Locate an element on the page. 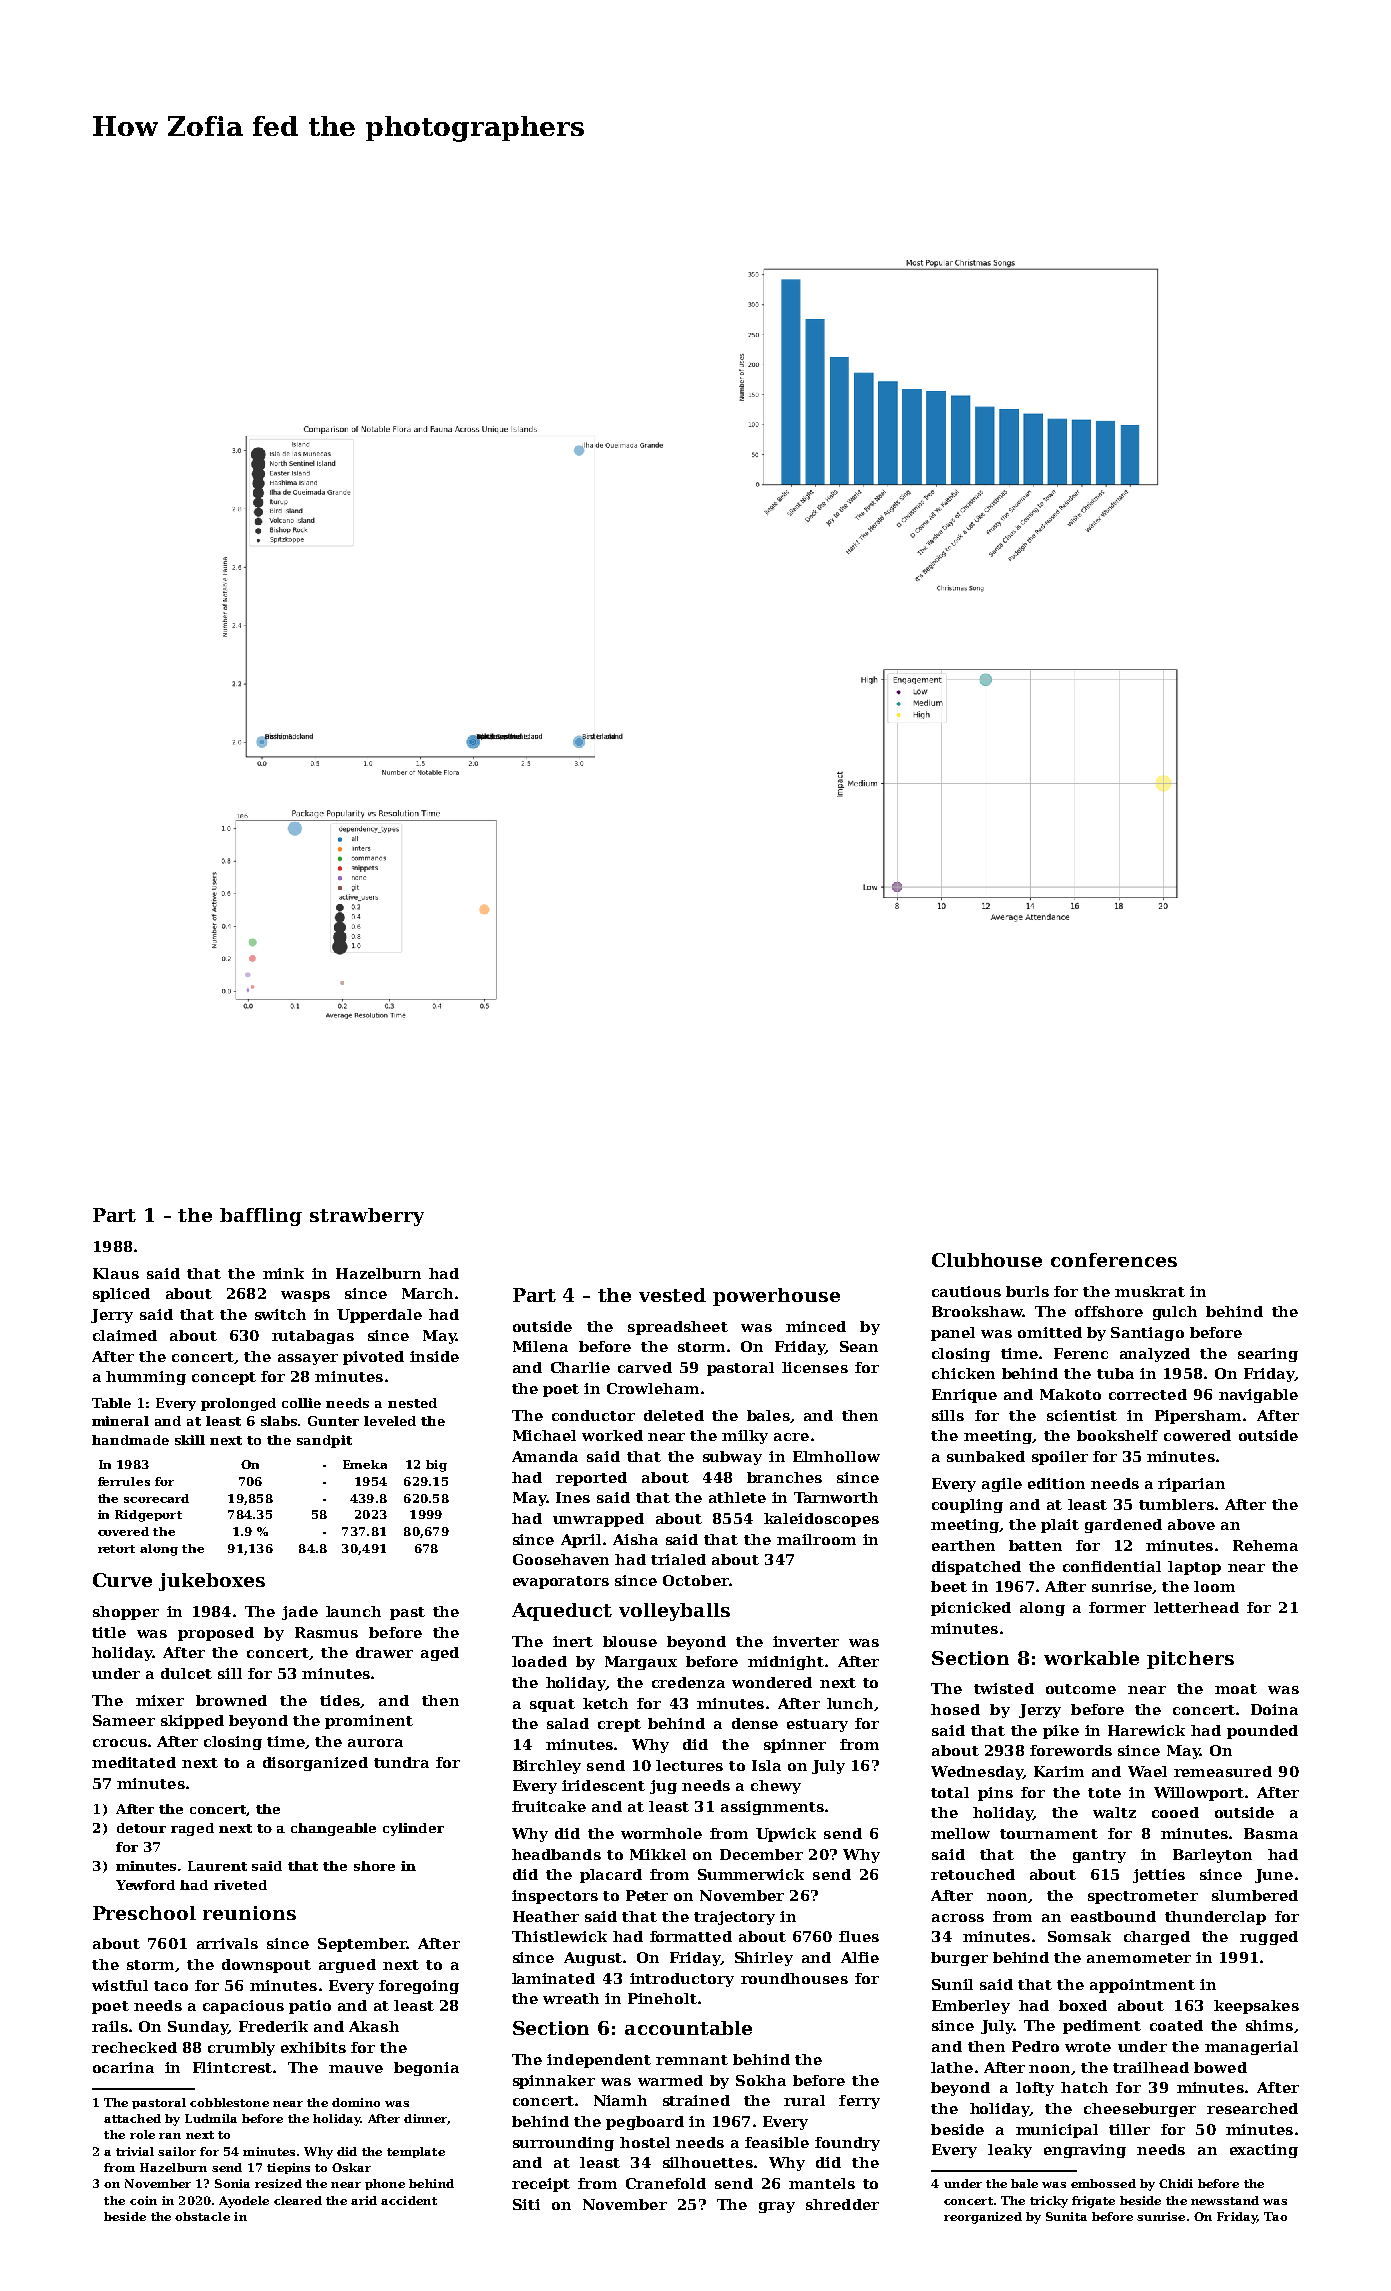 The image size is (1391, 2291). baffling is located at coordinates (261, 1217).
